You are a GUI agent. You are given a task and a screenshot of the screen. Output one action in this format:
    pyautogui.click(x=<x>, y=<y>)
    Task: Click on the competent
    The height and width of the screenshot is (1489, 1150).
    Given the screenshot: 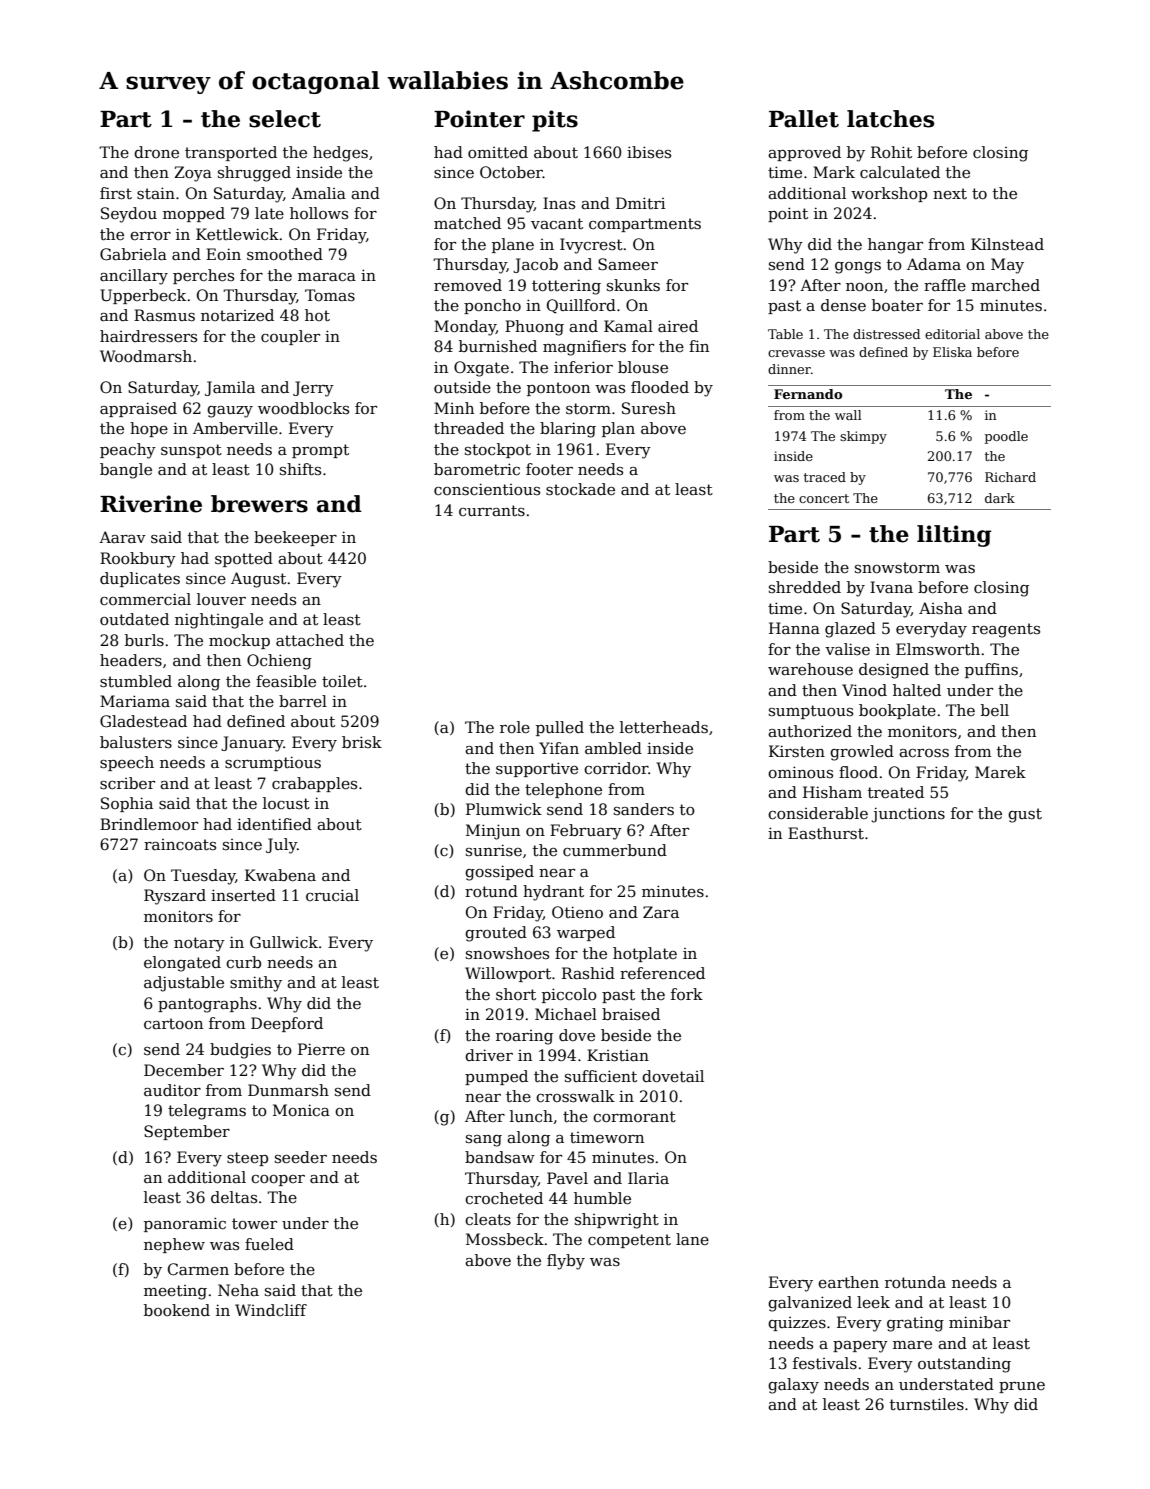 What is the action you would take?
    pyautogui.click(x=629, y=1241)
